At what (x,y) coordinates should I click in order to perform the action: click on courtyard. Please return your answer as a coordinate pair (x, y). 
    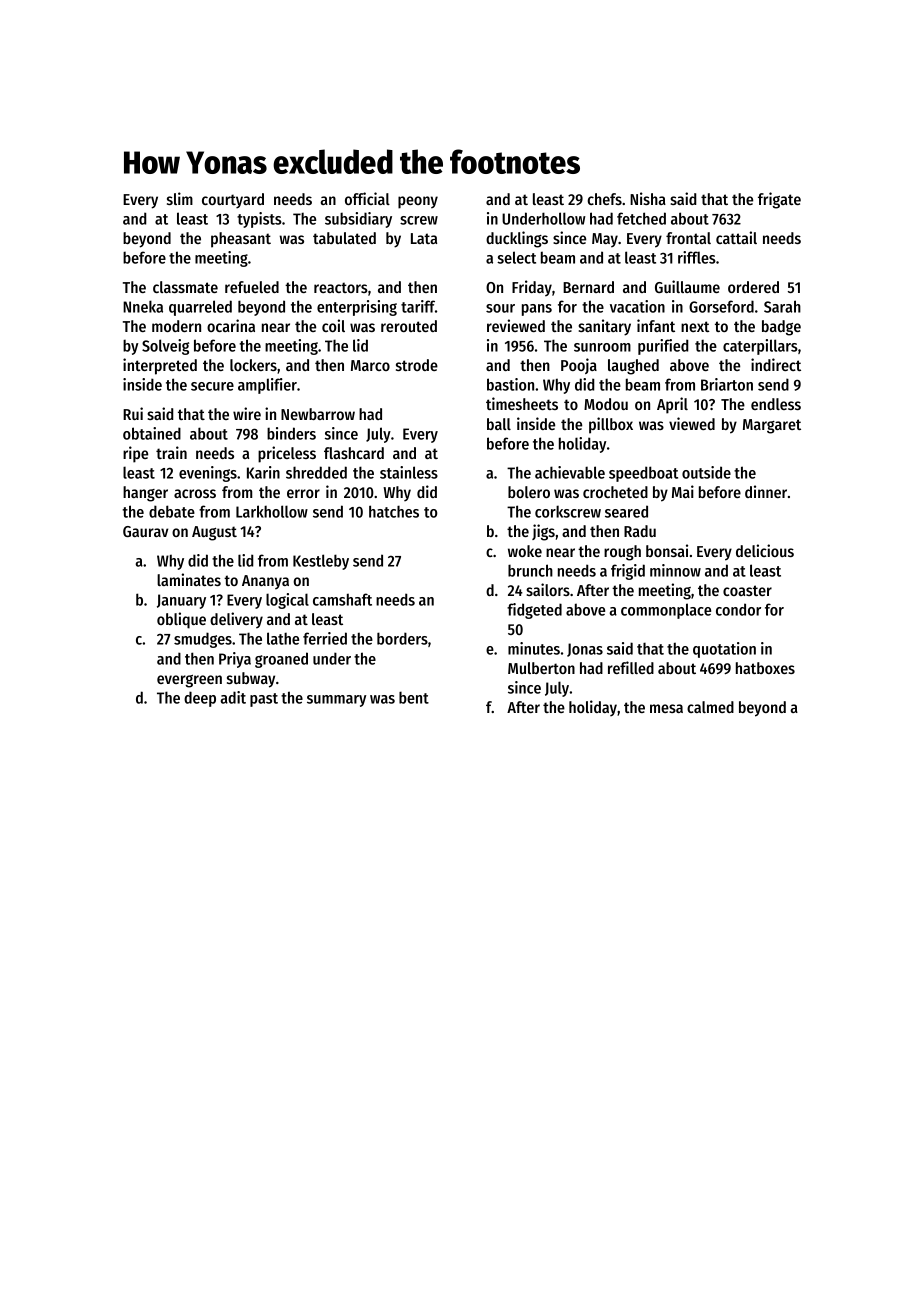
    Looking at the image, I should click on (233, 201).
